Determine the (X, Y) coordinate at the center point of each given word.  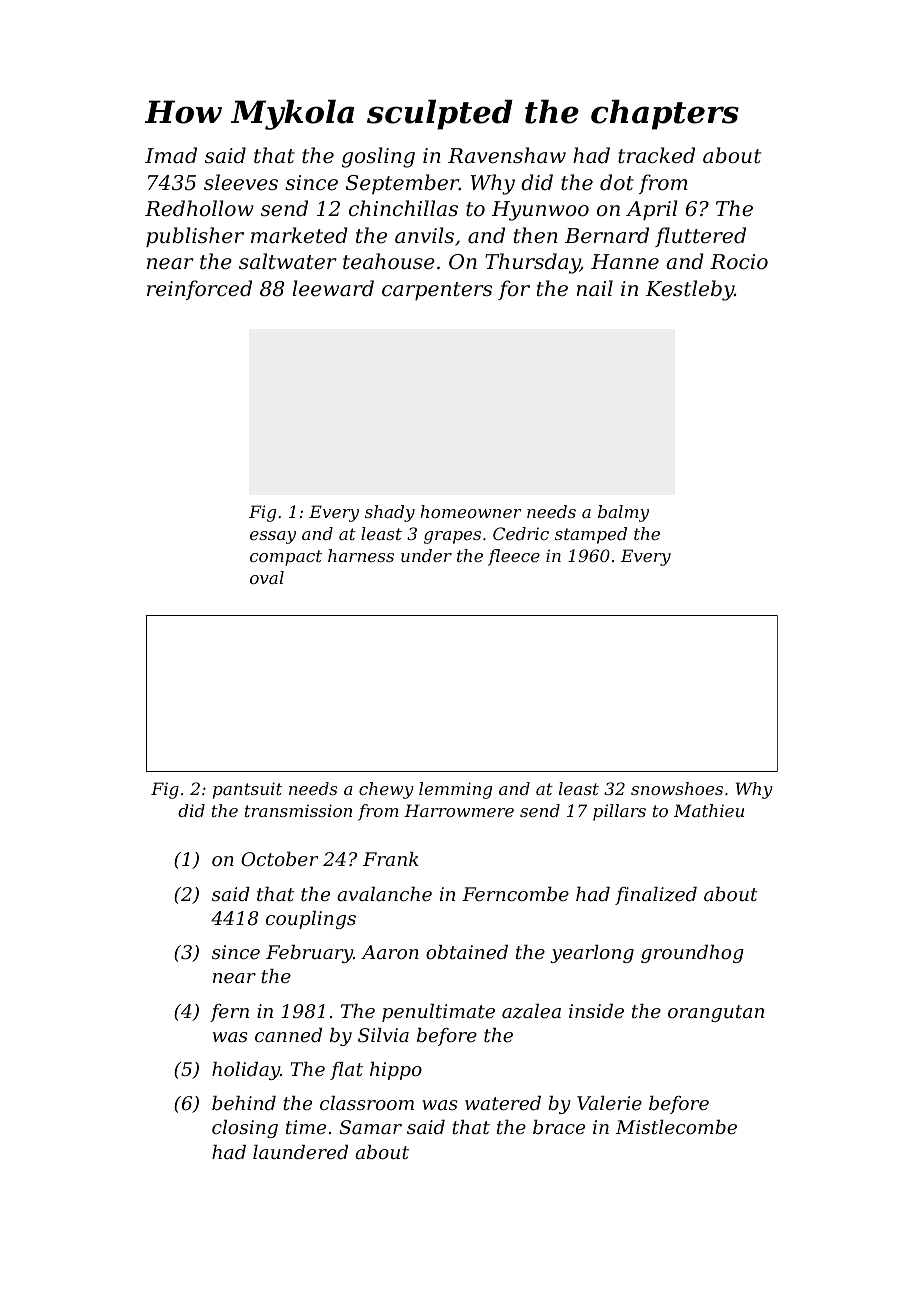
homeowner (471, 511)
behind (244, 1103)
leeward (333, 288)
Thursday (532, 263)
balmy (623, 513)
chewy (386, 790)
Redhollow (199, 208)
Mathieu (709, 810)
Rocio (739, 262)
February (309, 954)
